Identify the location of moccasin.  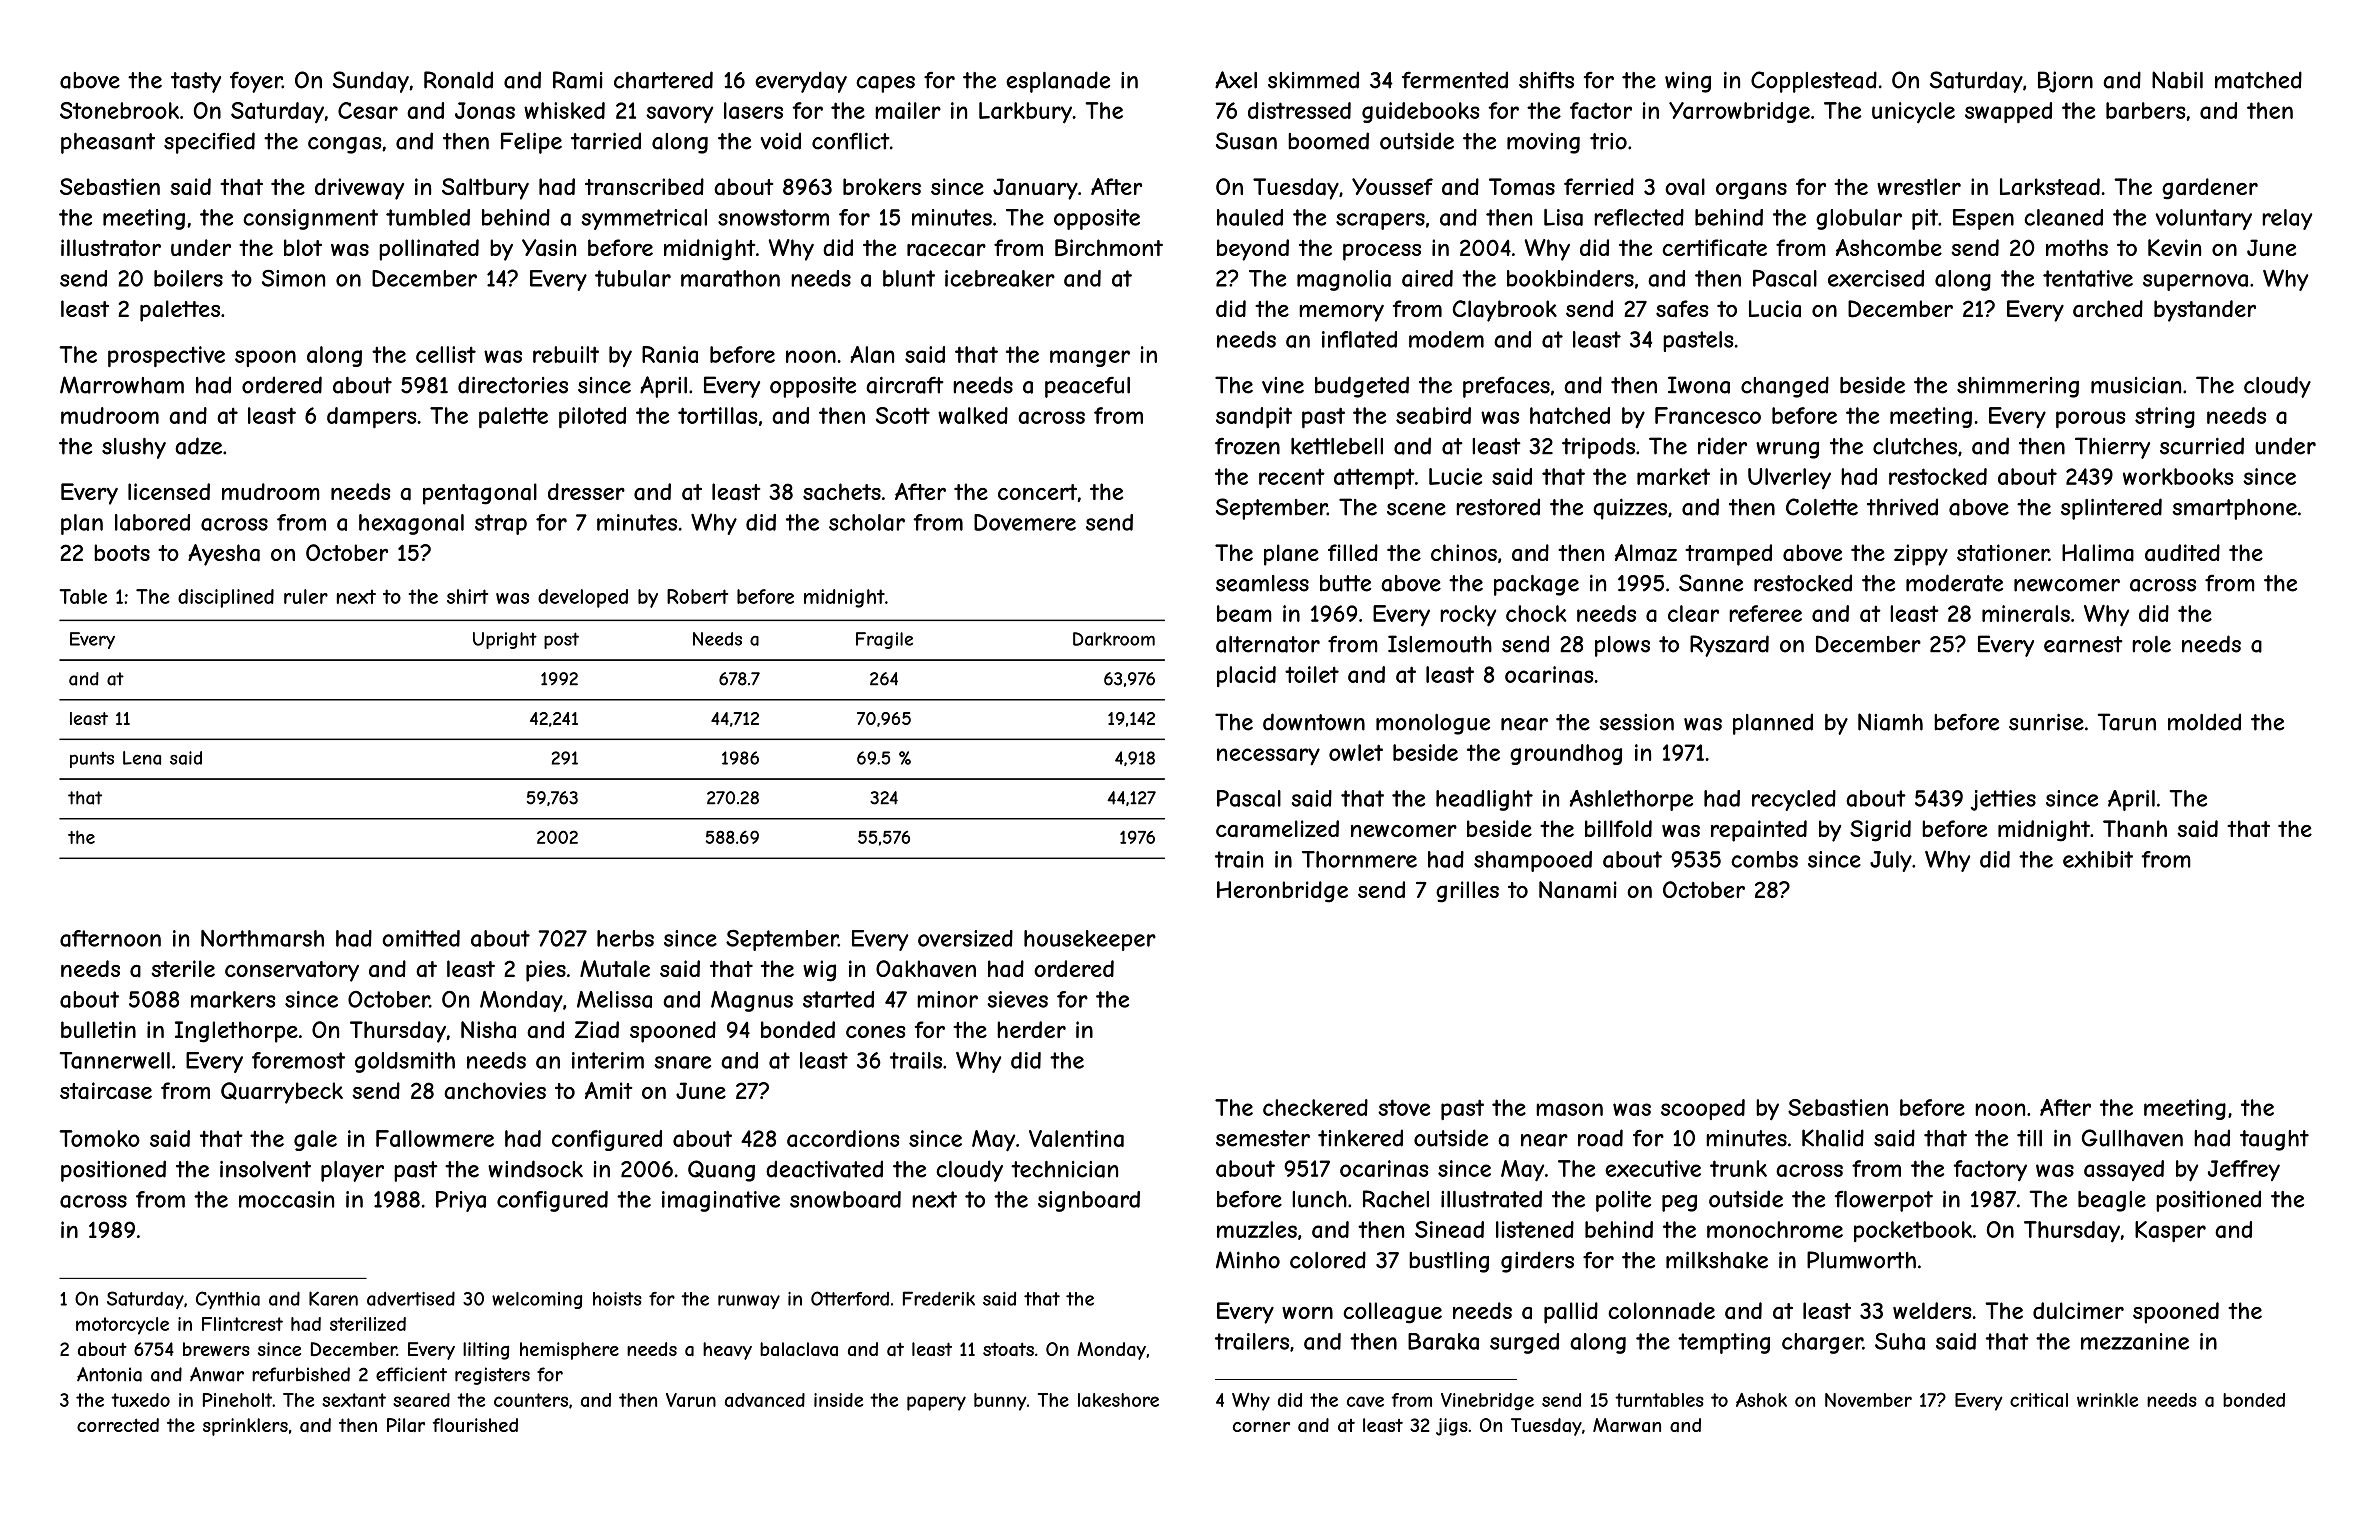
(286, 1199).
